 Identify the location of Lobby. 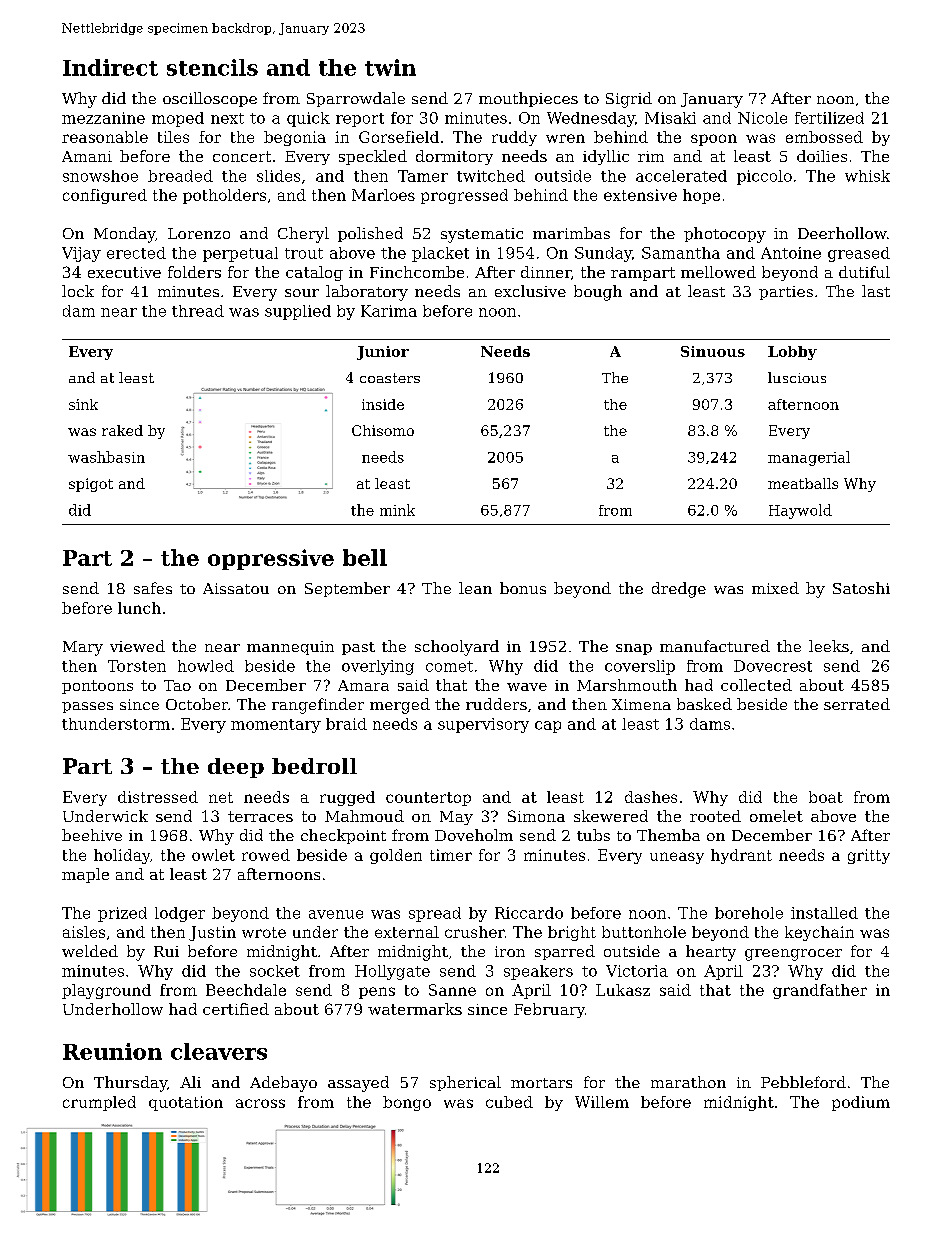
(792, 353).
